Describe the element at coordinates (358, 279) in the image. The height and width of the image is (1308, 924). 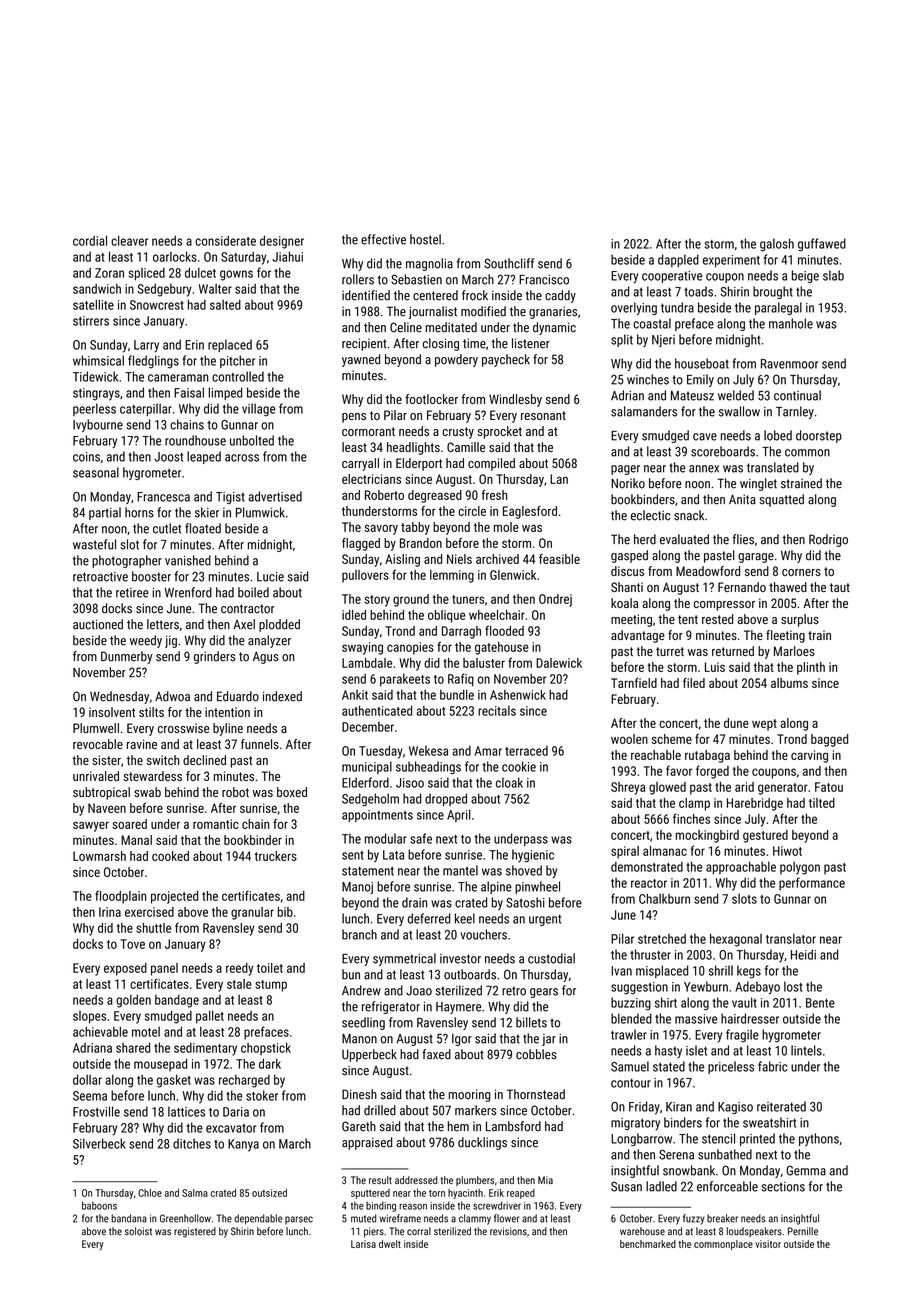
I see `rollers` at that location.
